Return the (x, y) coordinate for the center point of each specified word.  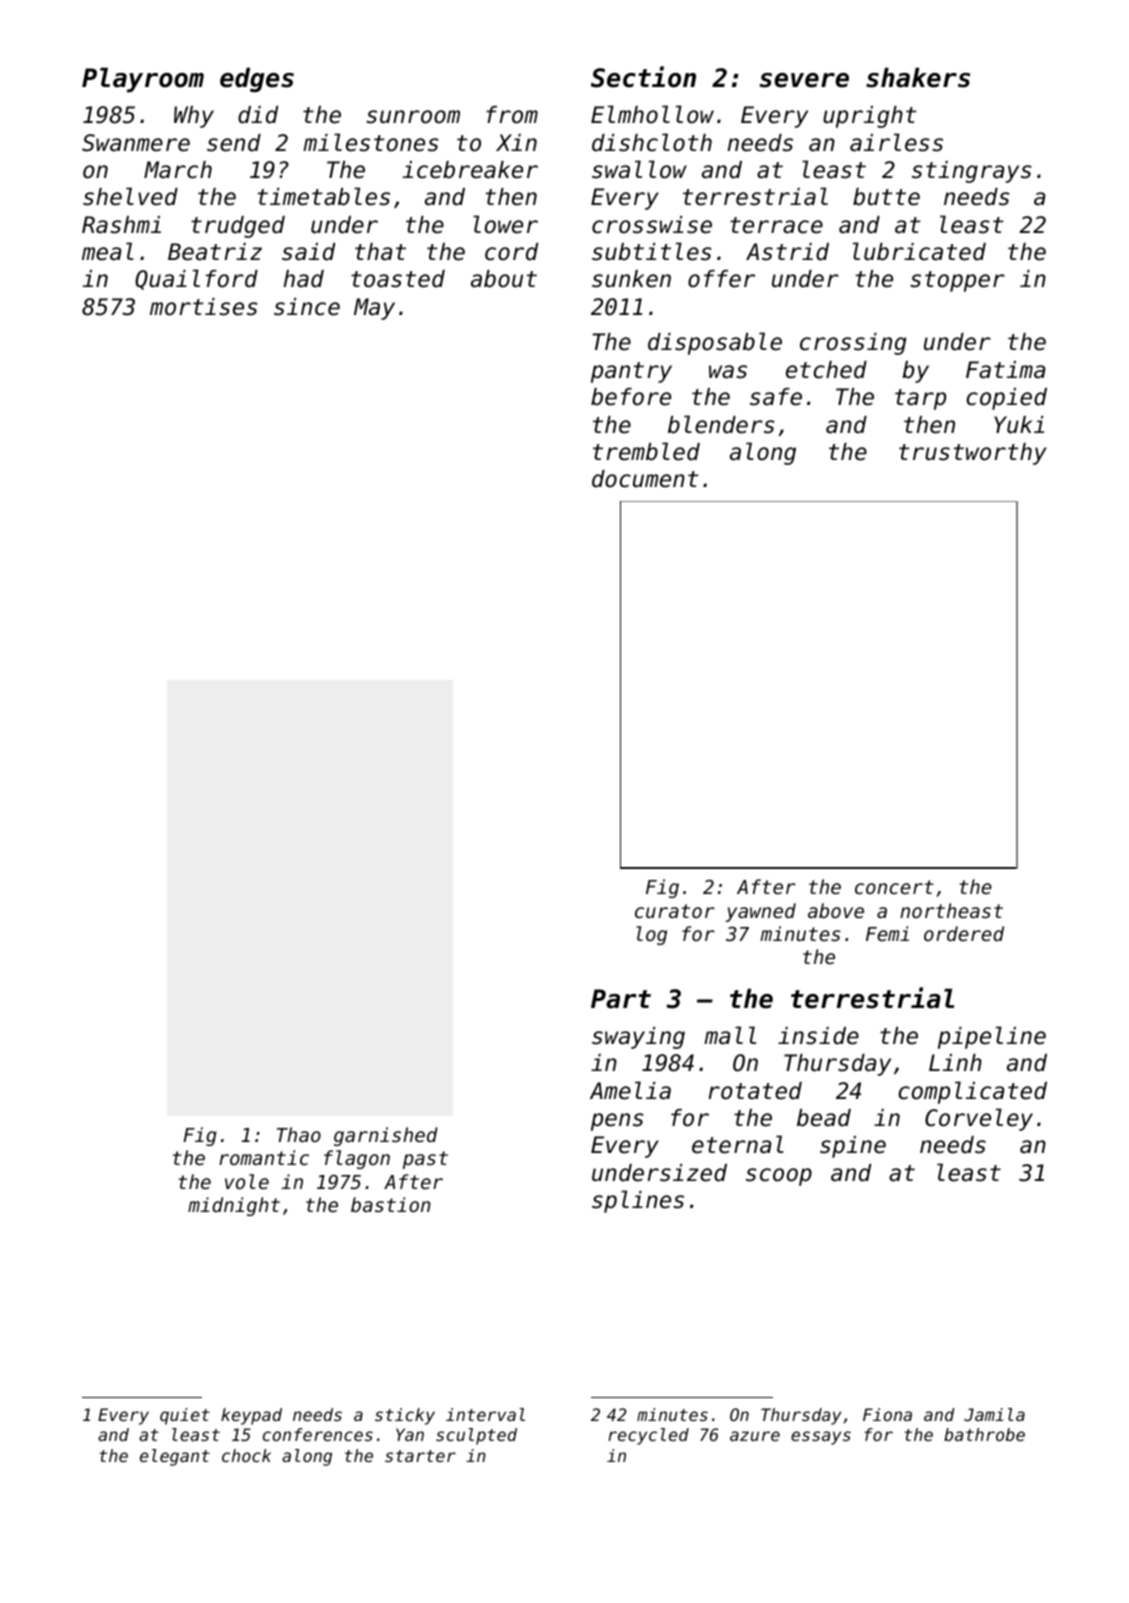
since (307, 307)
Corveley (979, 1119)
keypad (251, 1416)
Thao (299, 1134)
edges (257, 79)
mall (730, 1035)
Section (643, 77)
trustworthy (973, 454)
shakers (918, 77)
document (645, 479)
